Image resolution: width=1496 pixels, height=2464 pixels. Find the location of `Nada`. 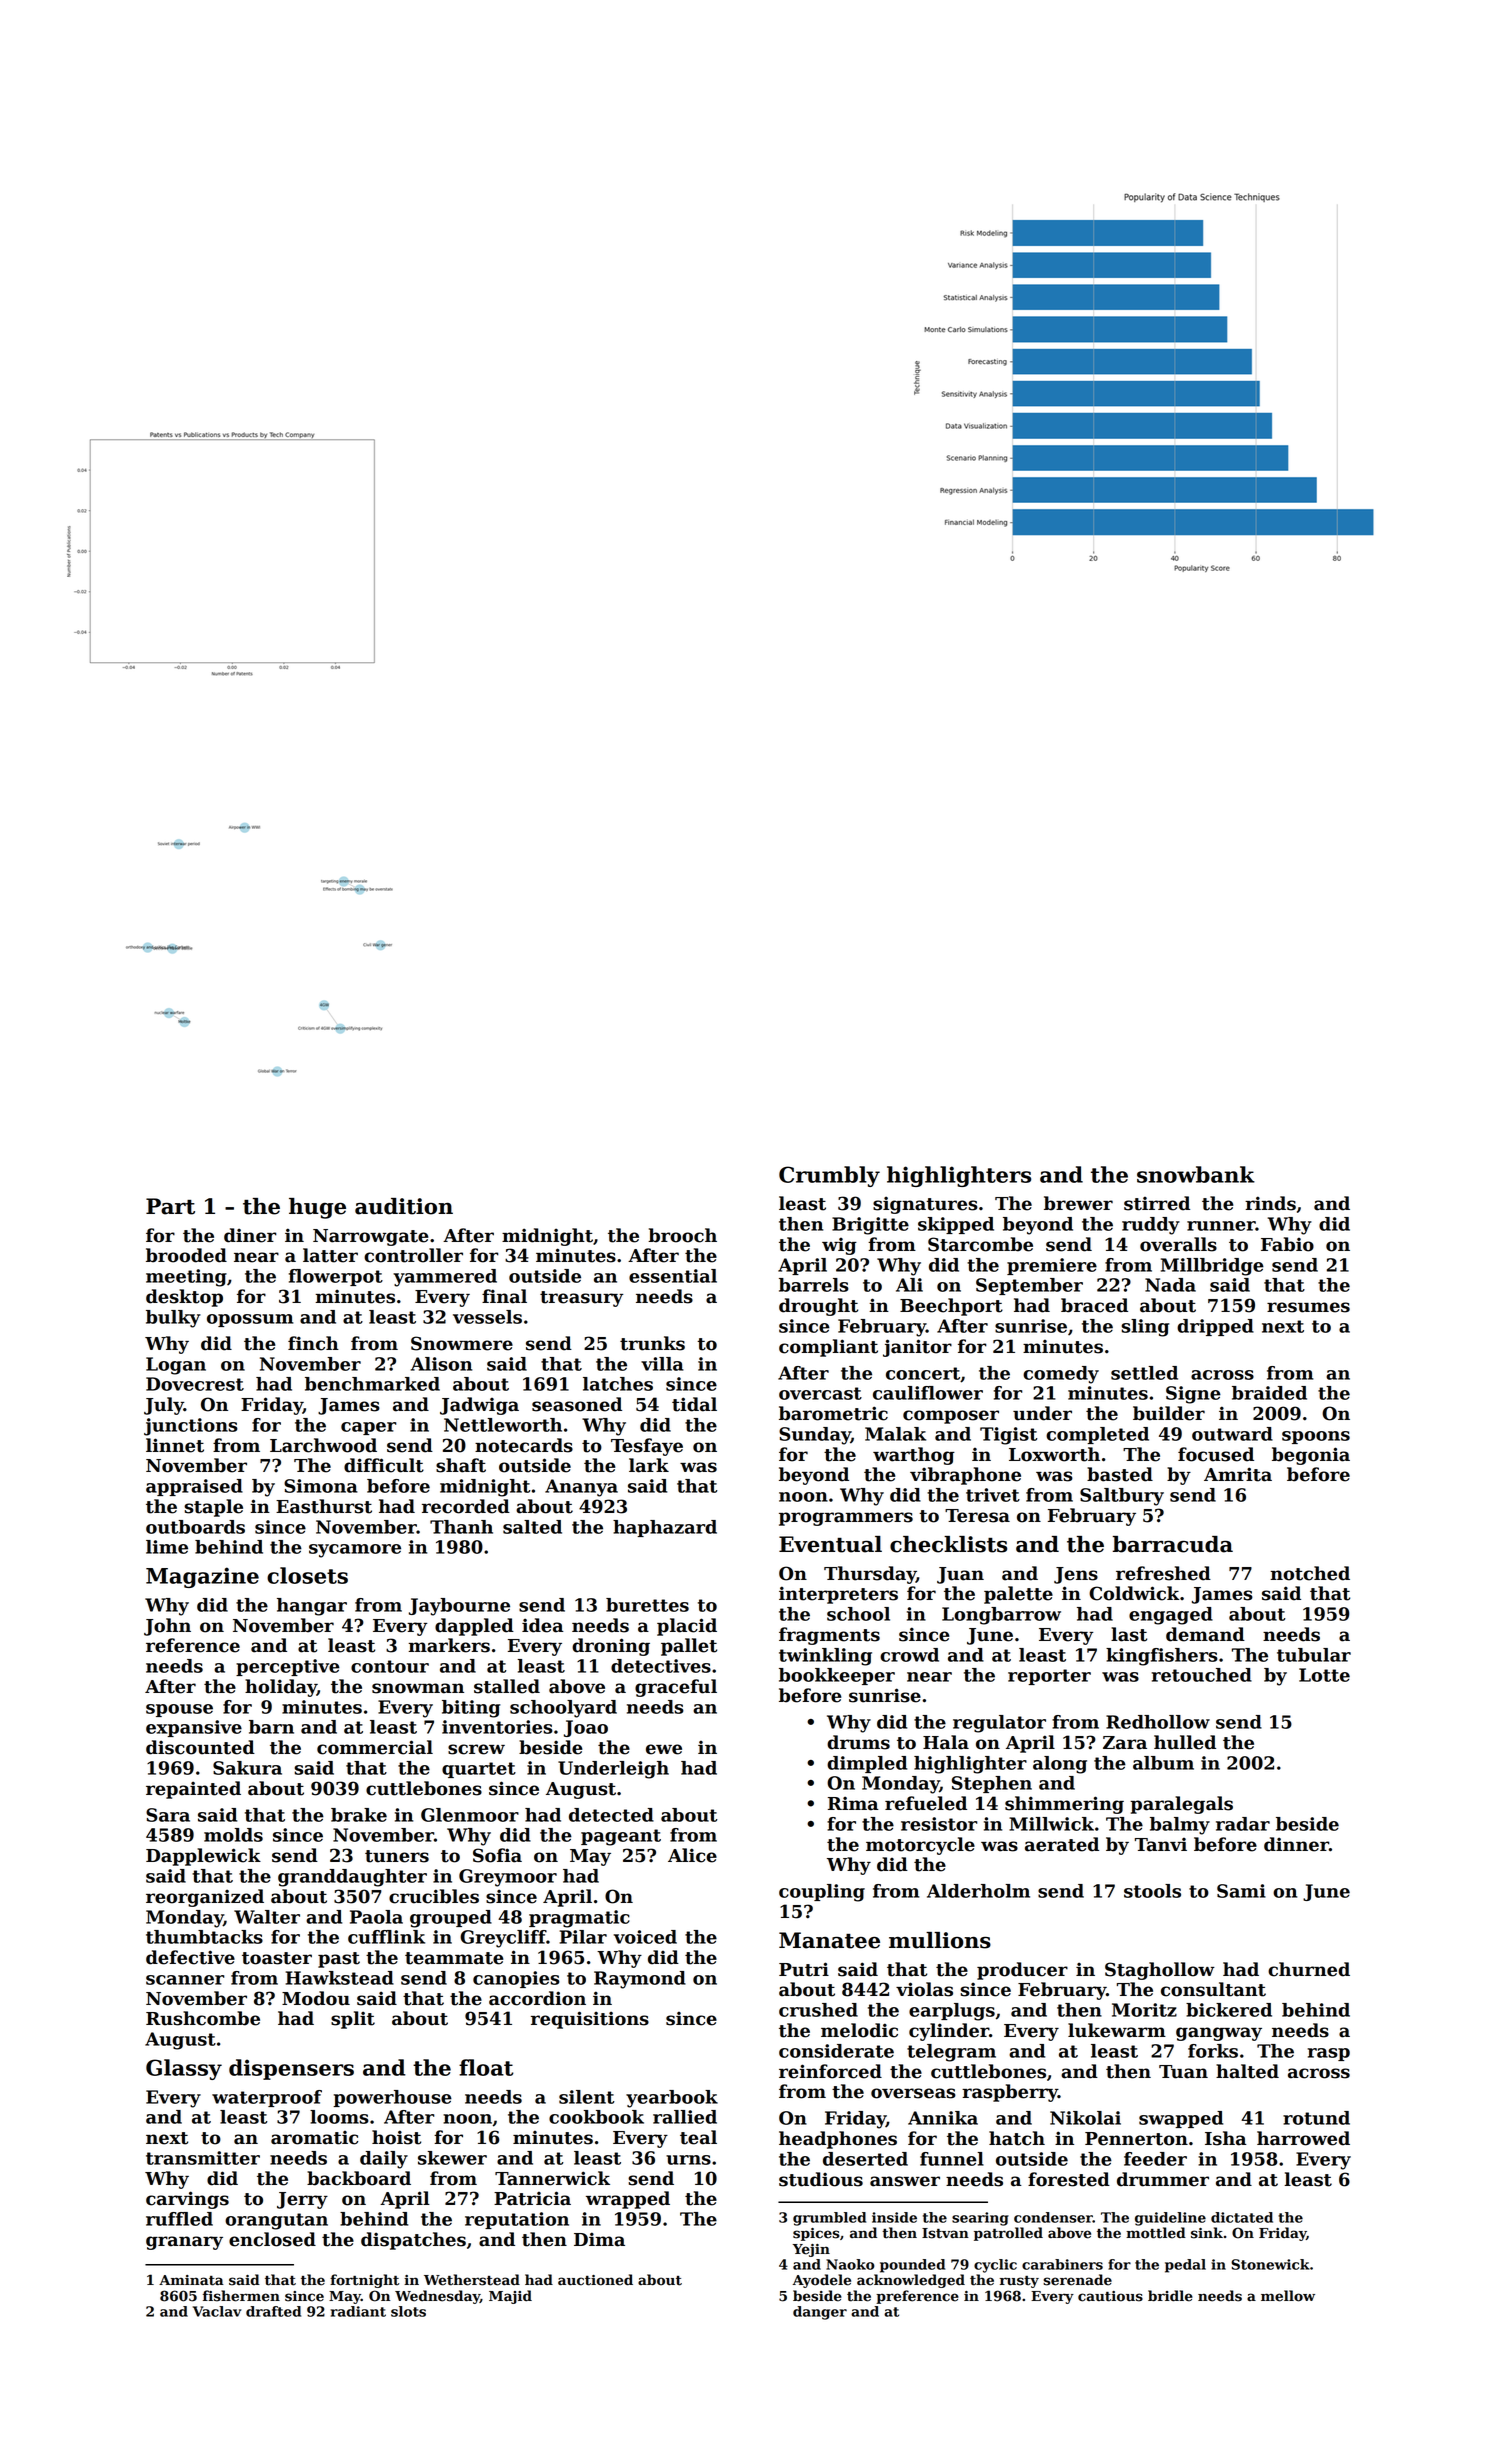

Nada is located at coordinates (1170, 1285).
